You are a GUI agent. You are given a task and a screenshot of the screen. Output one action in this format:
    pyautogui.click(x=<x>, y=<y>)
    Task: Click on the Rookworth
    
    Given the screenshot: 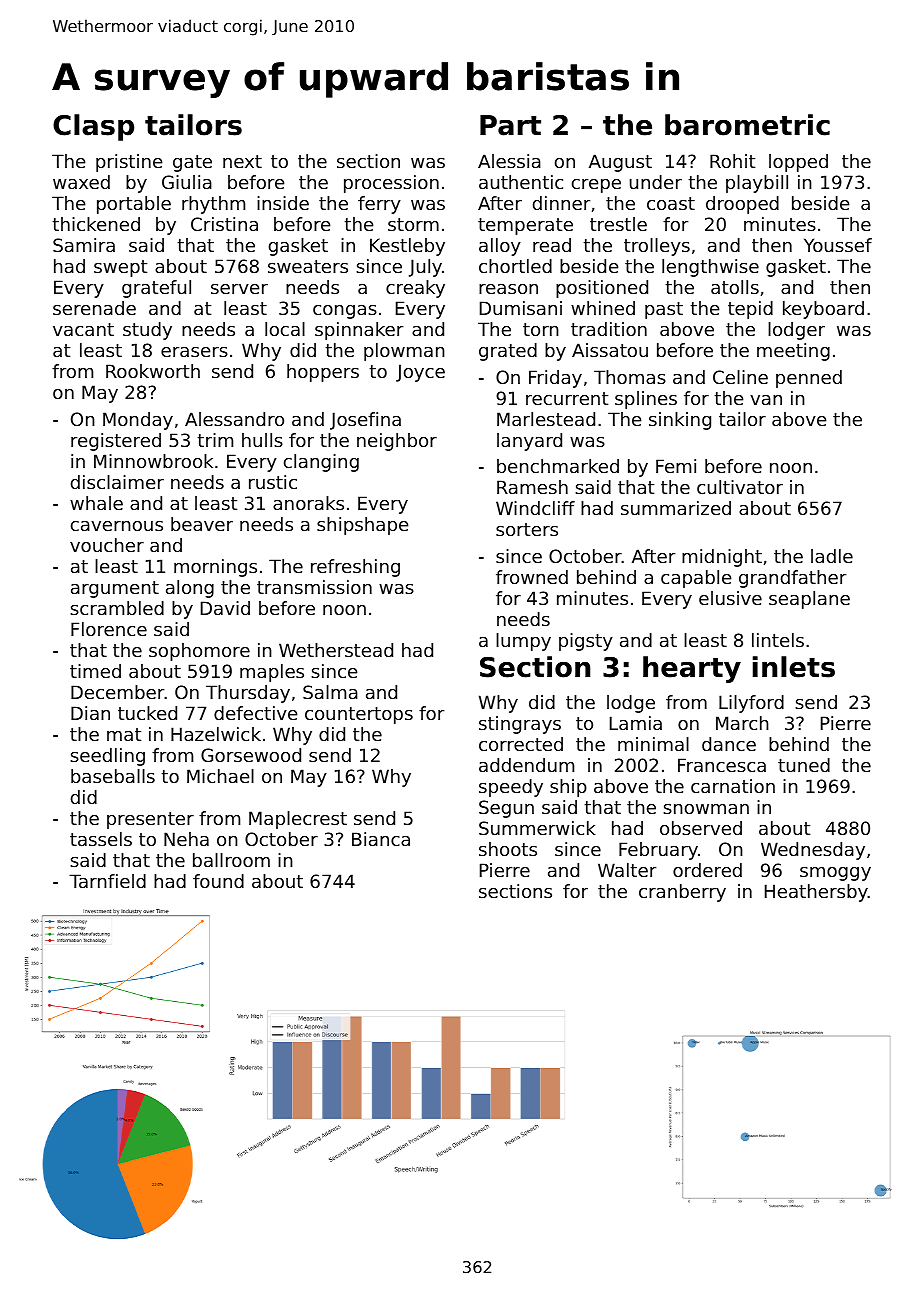 What is the action you would take?
    pyautogui.click(x=153, y=371)
